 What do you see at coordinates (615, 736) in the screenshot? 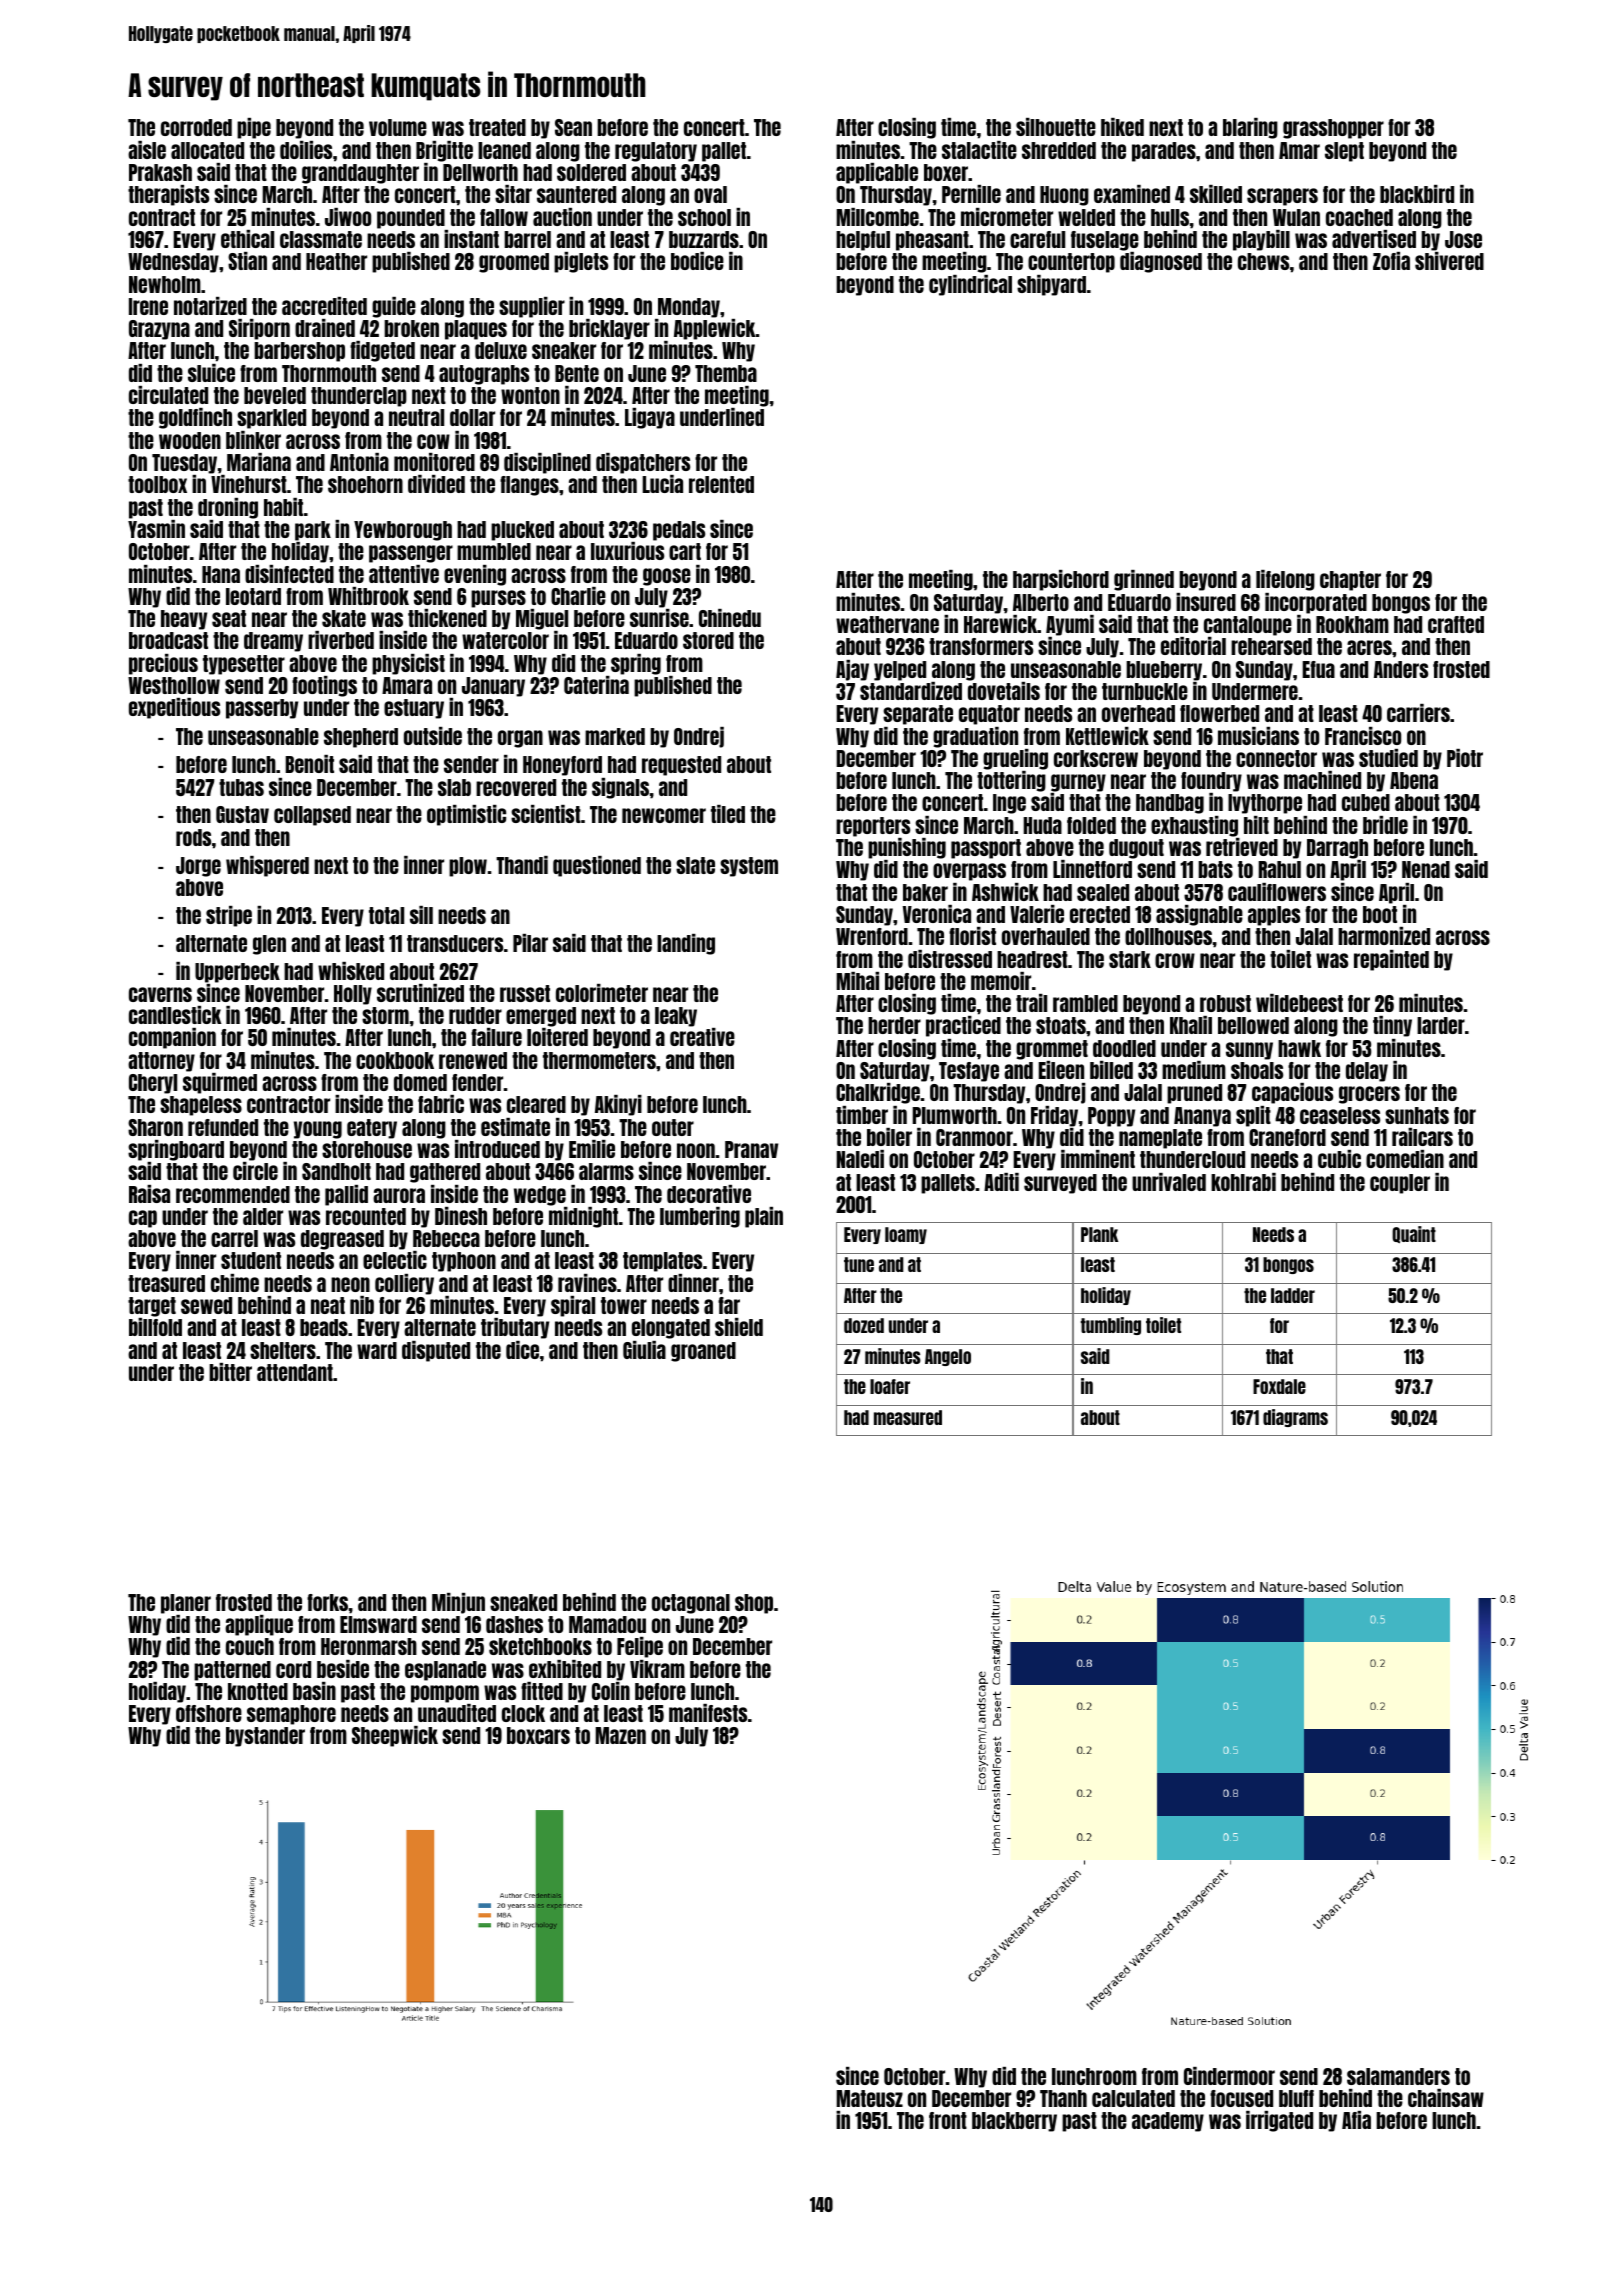
I see `marked` at bounding box center [615, 736].
